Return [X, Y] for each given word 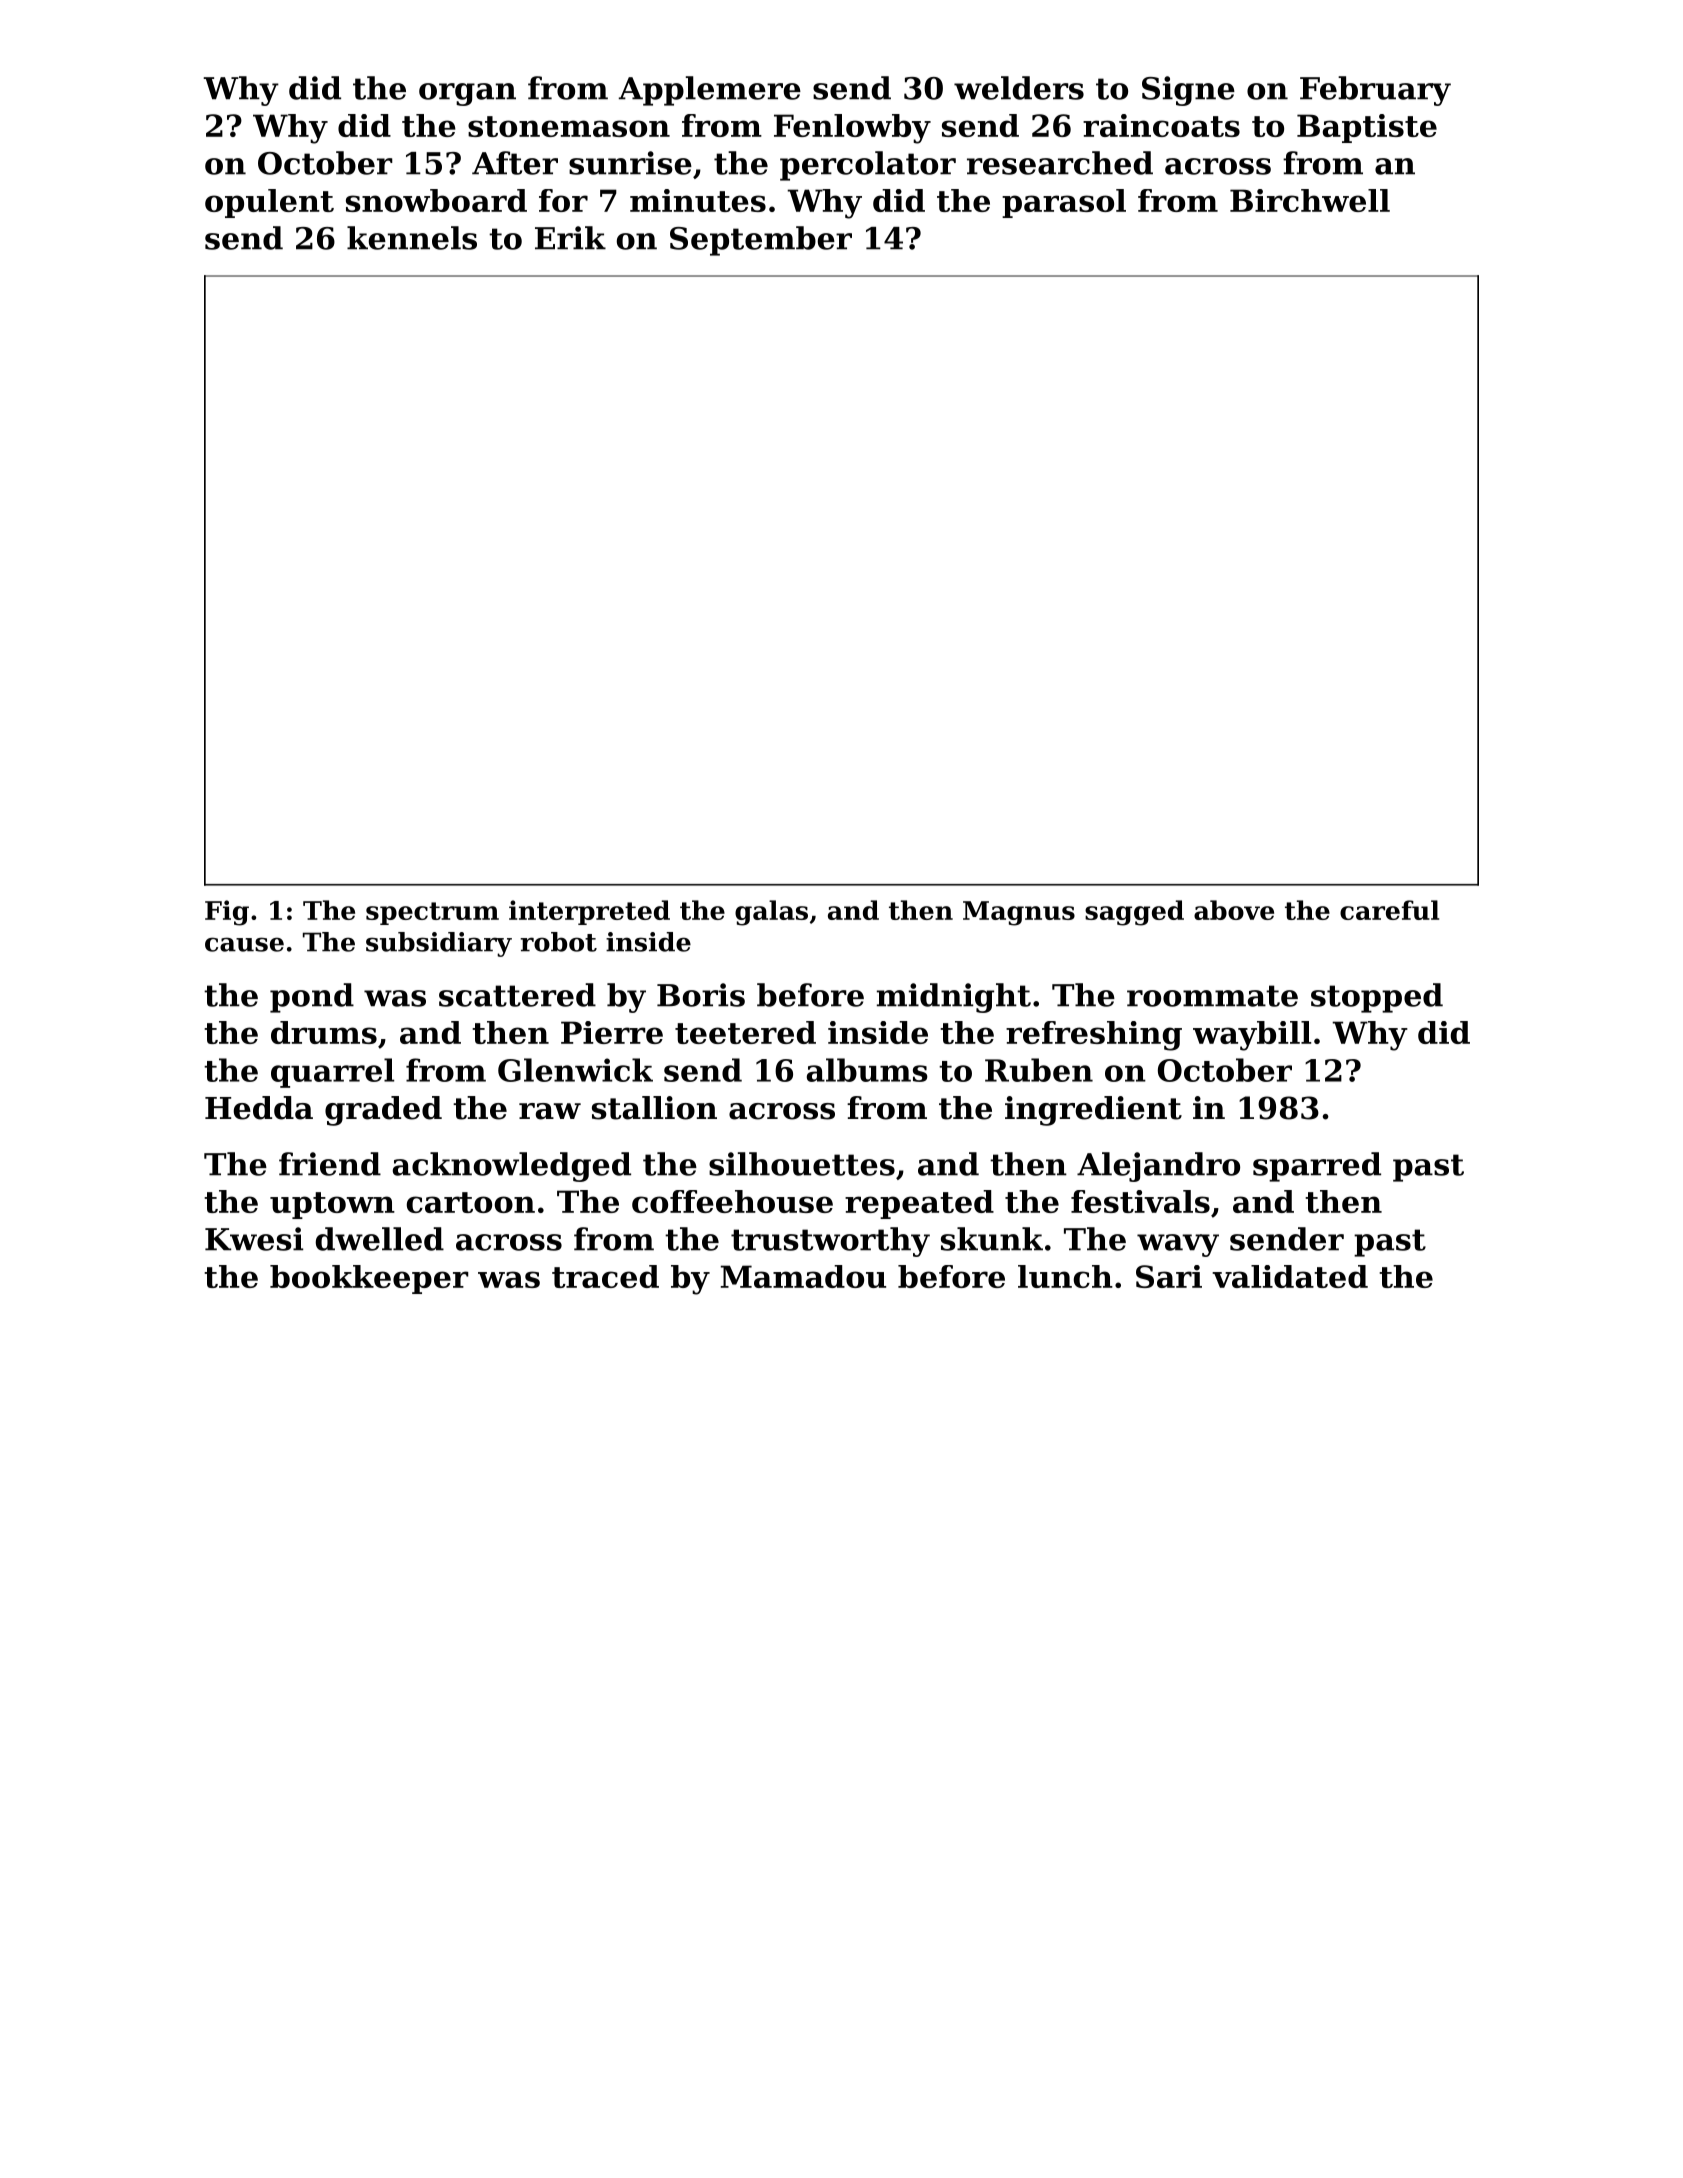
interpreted [589, 912]
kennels [412, 238]
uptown [332, 1205]
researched [1060, 163]
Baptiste [1367, 128]
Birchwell [1310, 200]
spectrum [432, 913]
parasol [1064, 203]
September [761, 241]
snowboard [436, 200]
